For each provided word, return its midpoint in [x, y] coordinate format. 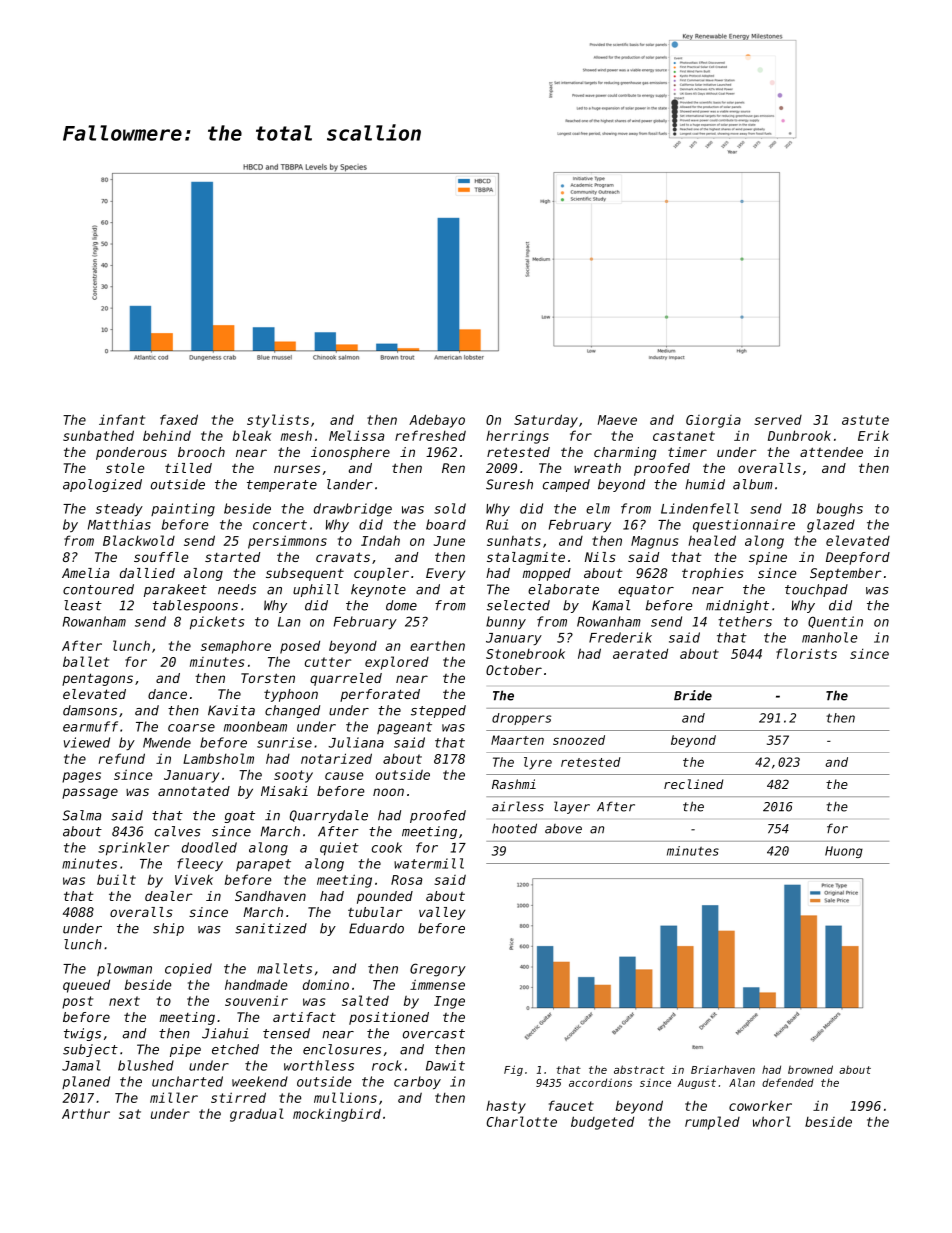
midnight [737, 606]
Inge [449, 1002]
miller [174, 1097]
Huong [844, 852]
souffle [161, 557]
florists [806, 653]
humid [705, 484]
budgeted [602, 1123]
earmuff [90, 726]
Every [445, 574]
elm [598, 508]
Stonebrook [525, 654]
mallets [284, 968]
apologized [102, 485]
